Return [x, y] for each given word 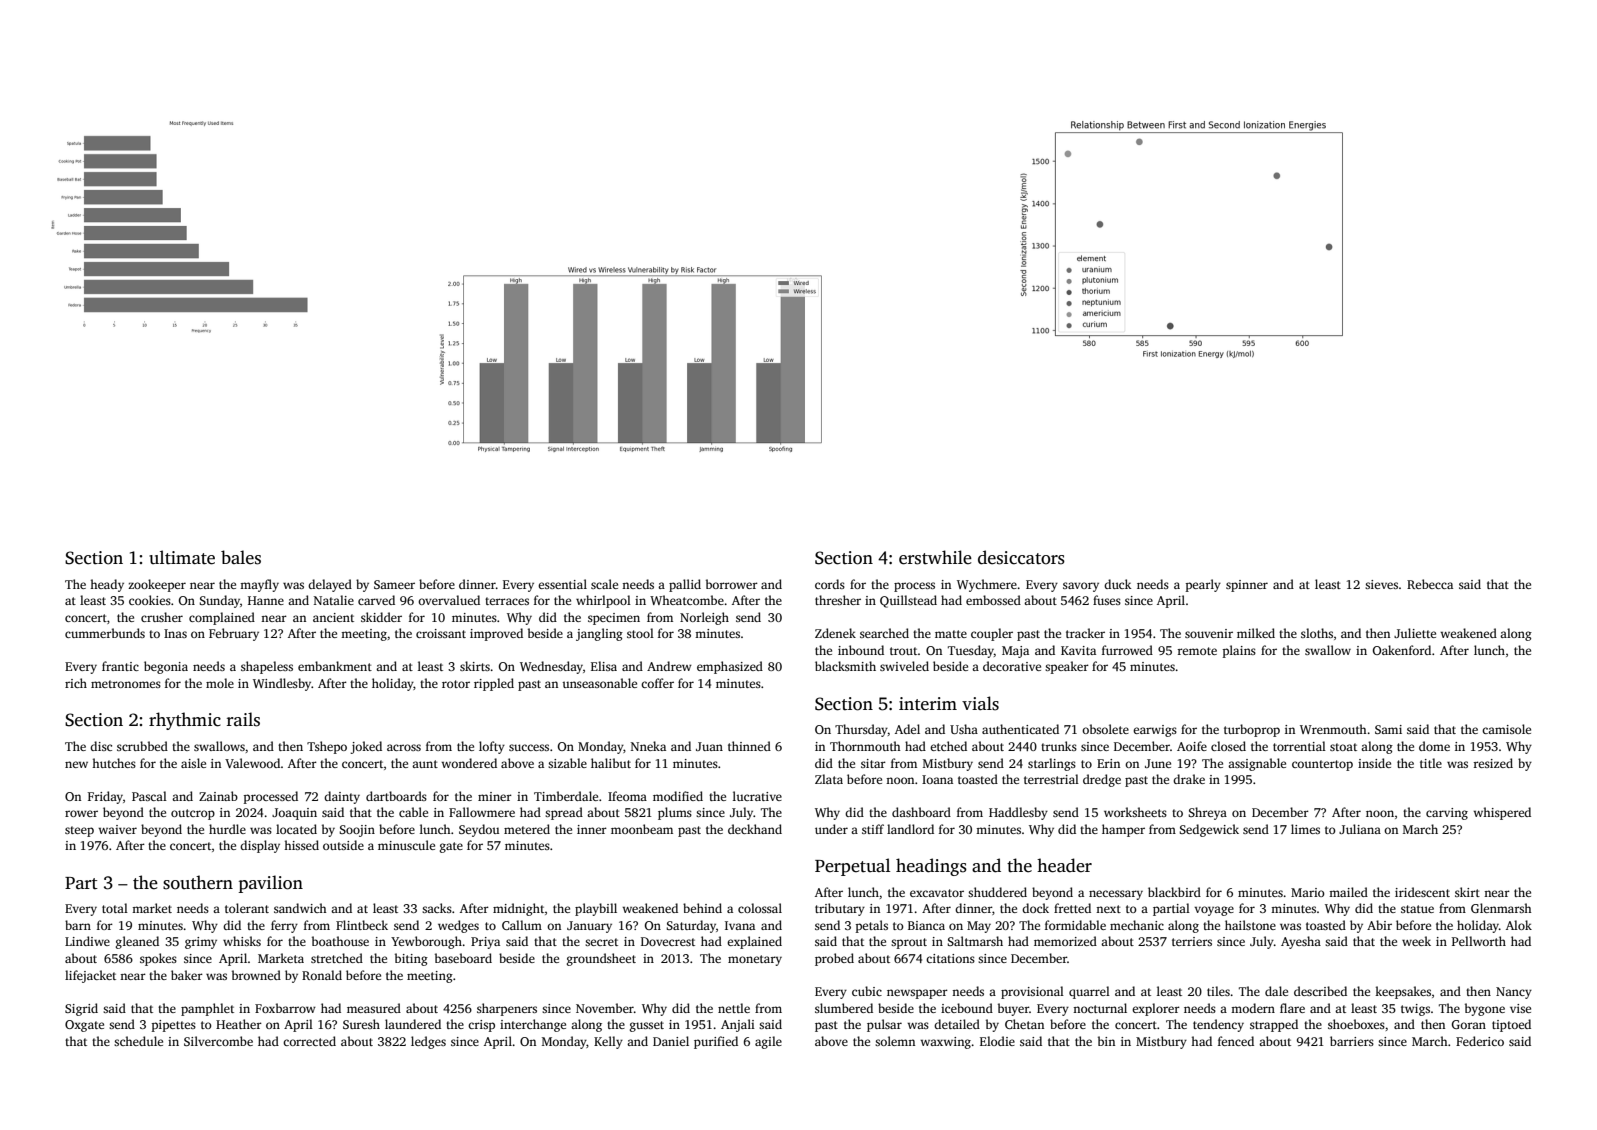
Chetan [1024, 1024]
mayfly [259, 585]
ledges [428, 1042]
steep [79, 831]
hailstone [1250, 925]
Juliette [1415, 633]
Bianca [926, 925]
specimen [614, 619]
